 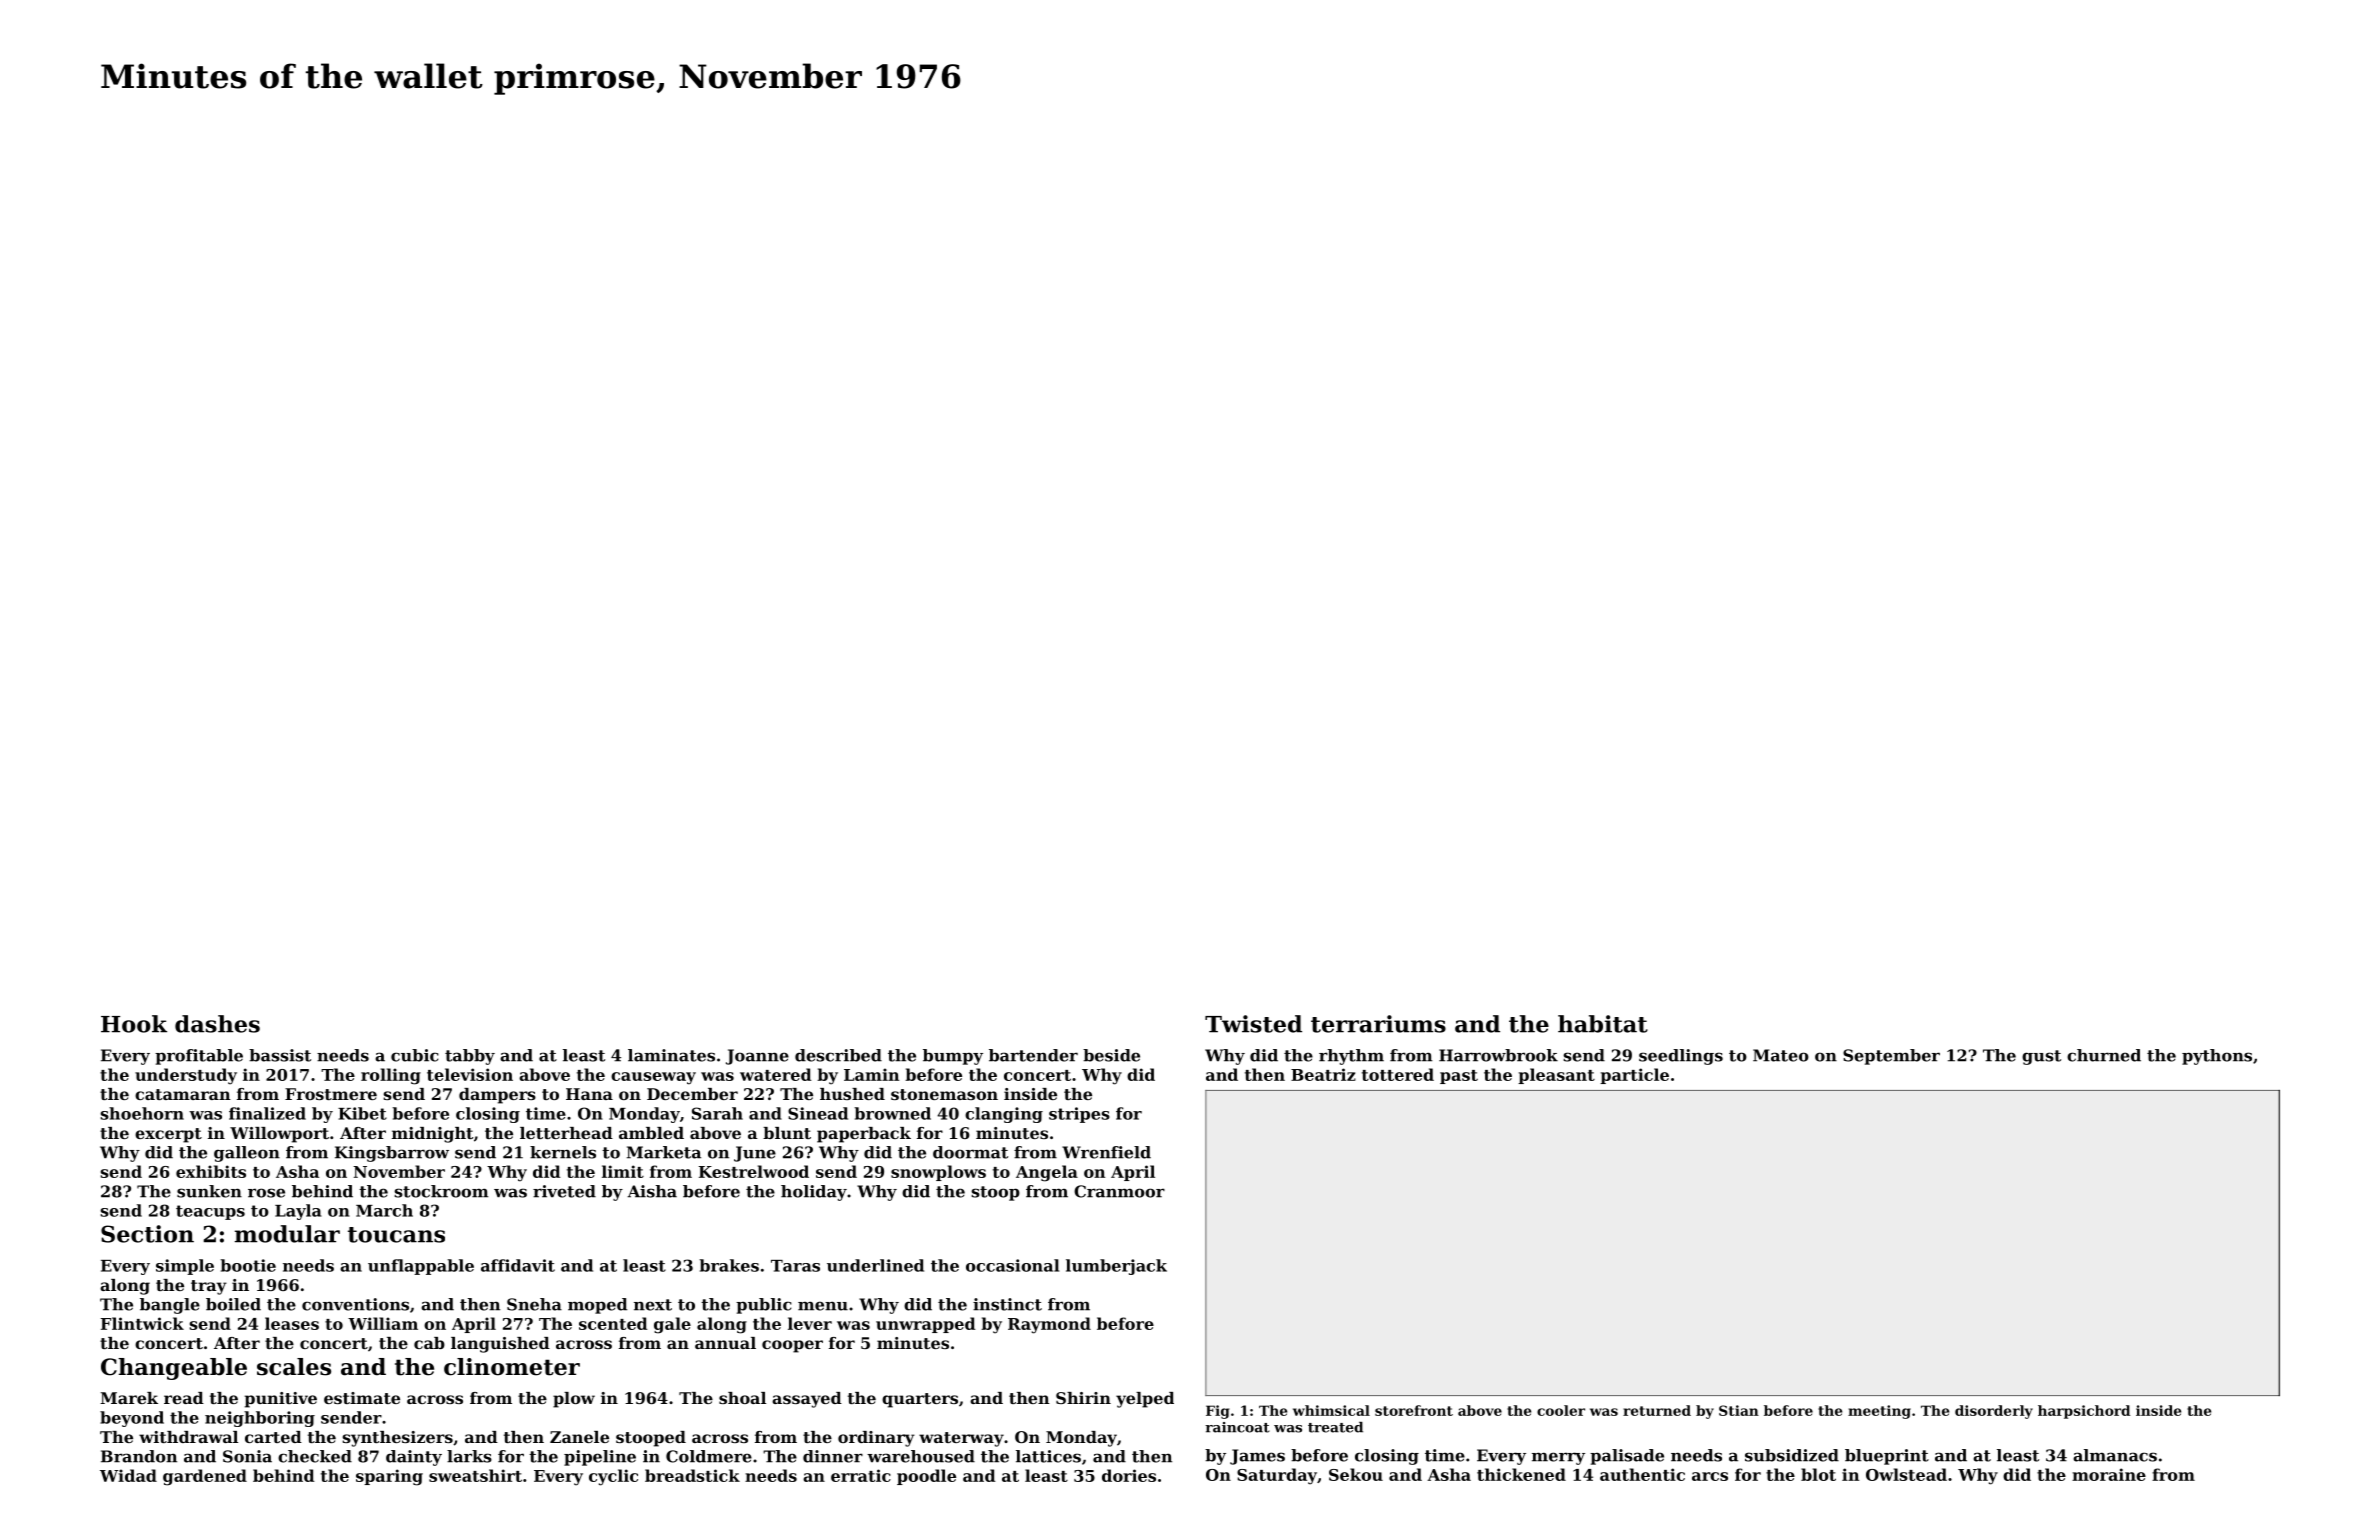 I want to click on sparing, so click(x=389, y=1477).
